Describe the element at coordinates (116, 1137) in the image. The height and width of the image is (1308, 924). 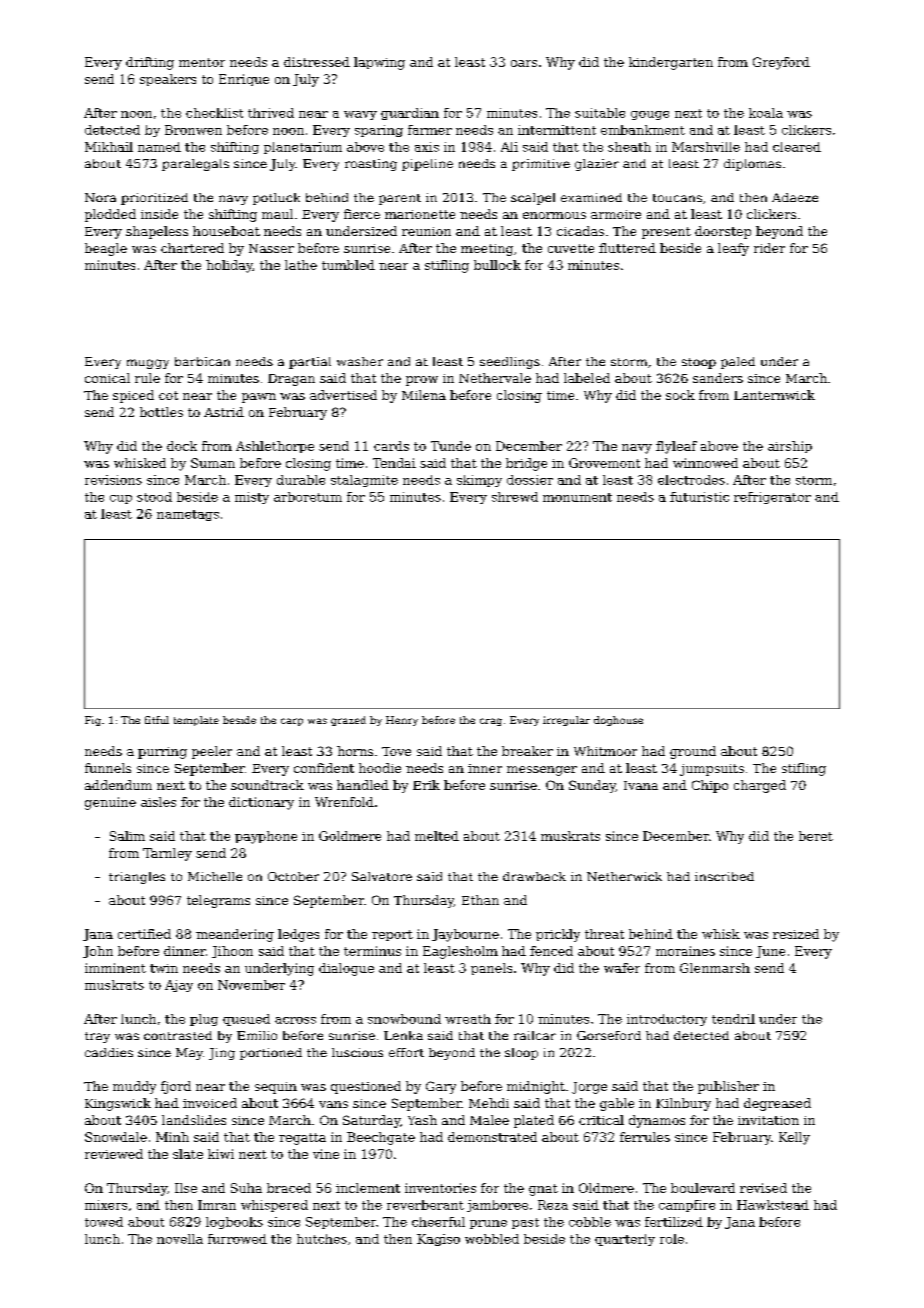
I see `Snowdale` at that location.
